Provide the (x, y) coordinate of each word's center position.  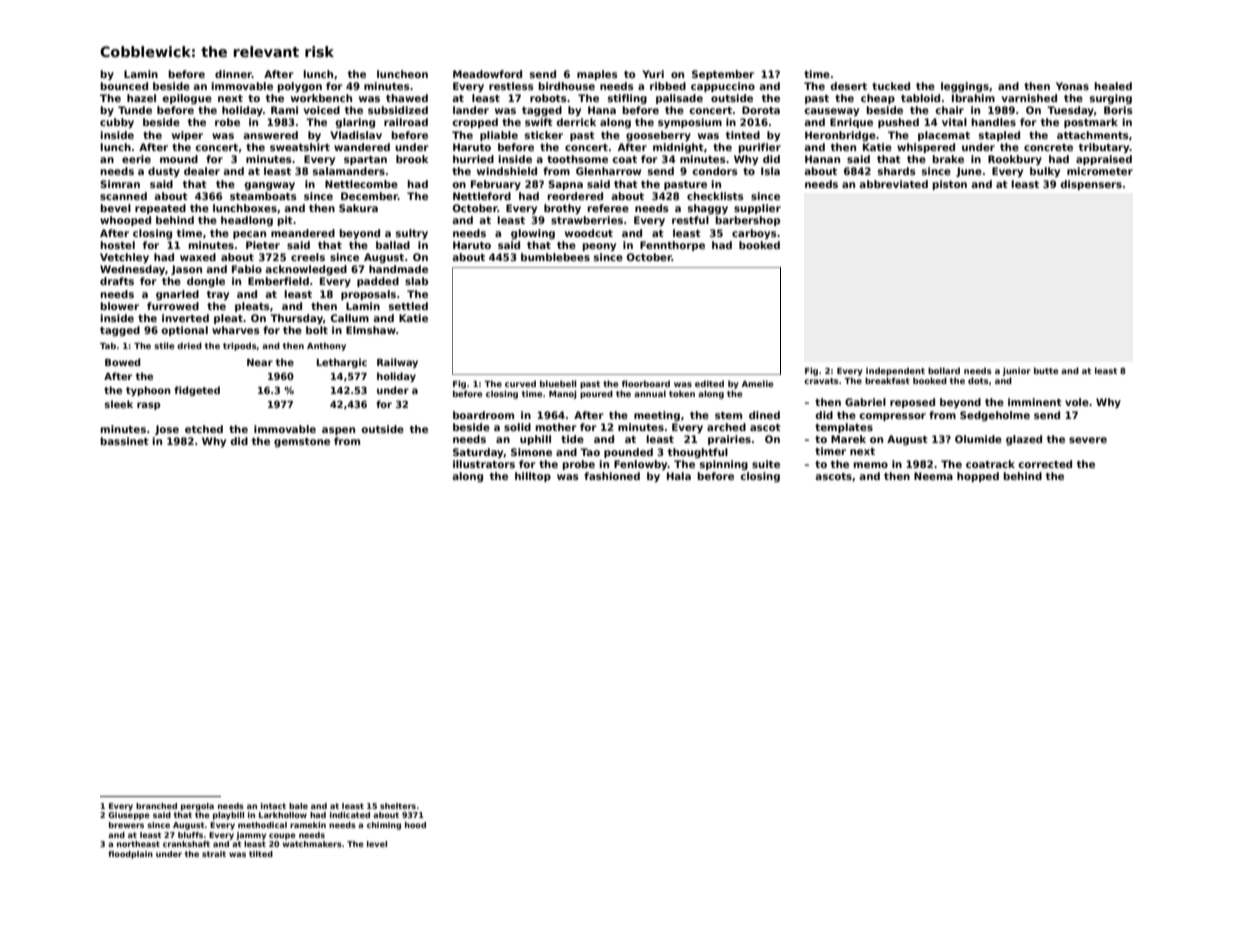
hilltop (533, 477)
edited (709, 383)
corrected (1045, 464)
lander (471, 110)
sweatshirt (300, 147)
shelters (398, 806)
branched (156, 806)
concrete (1048, 147)
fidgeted (197, 391)
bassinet (124, 441)
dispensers (1091, 185)
